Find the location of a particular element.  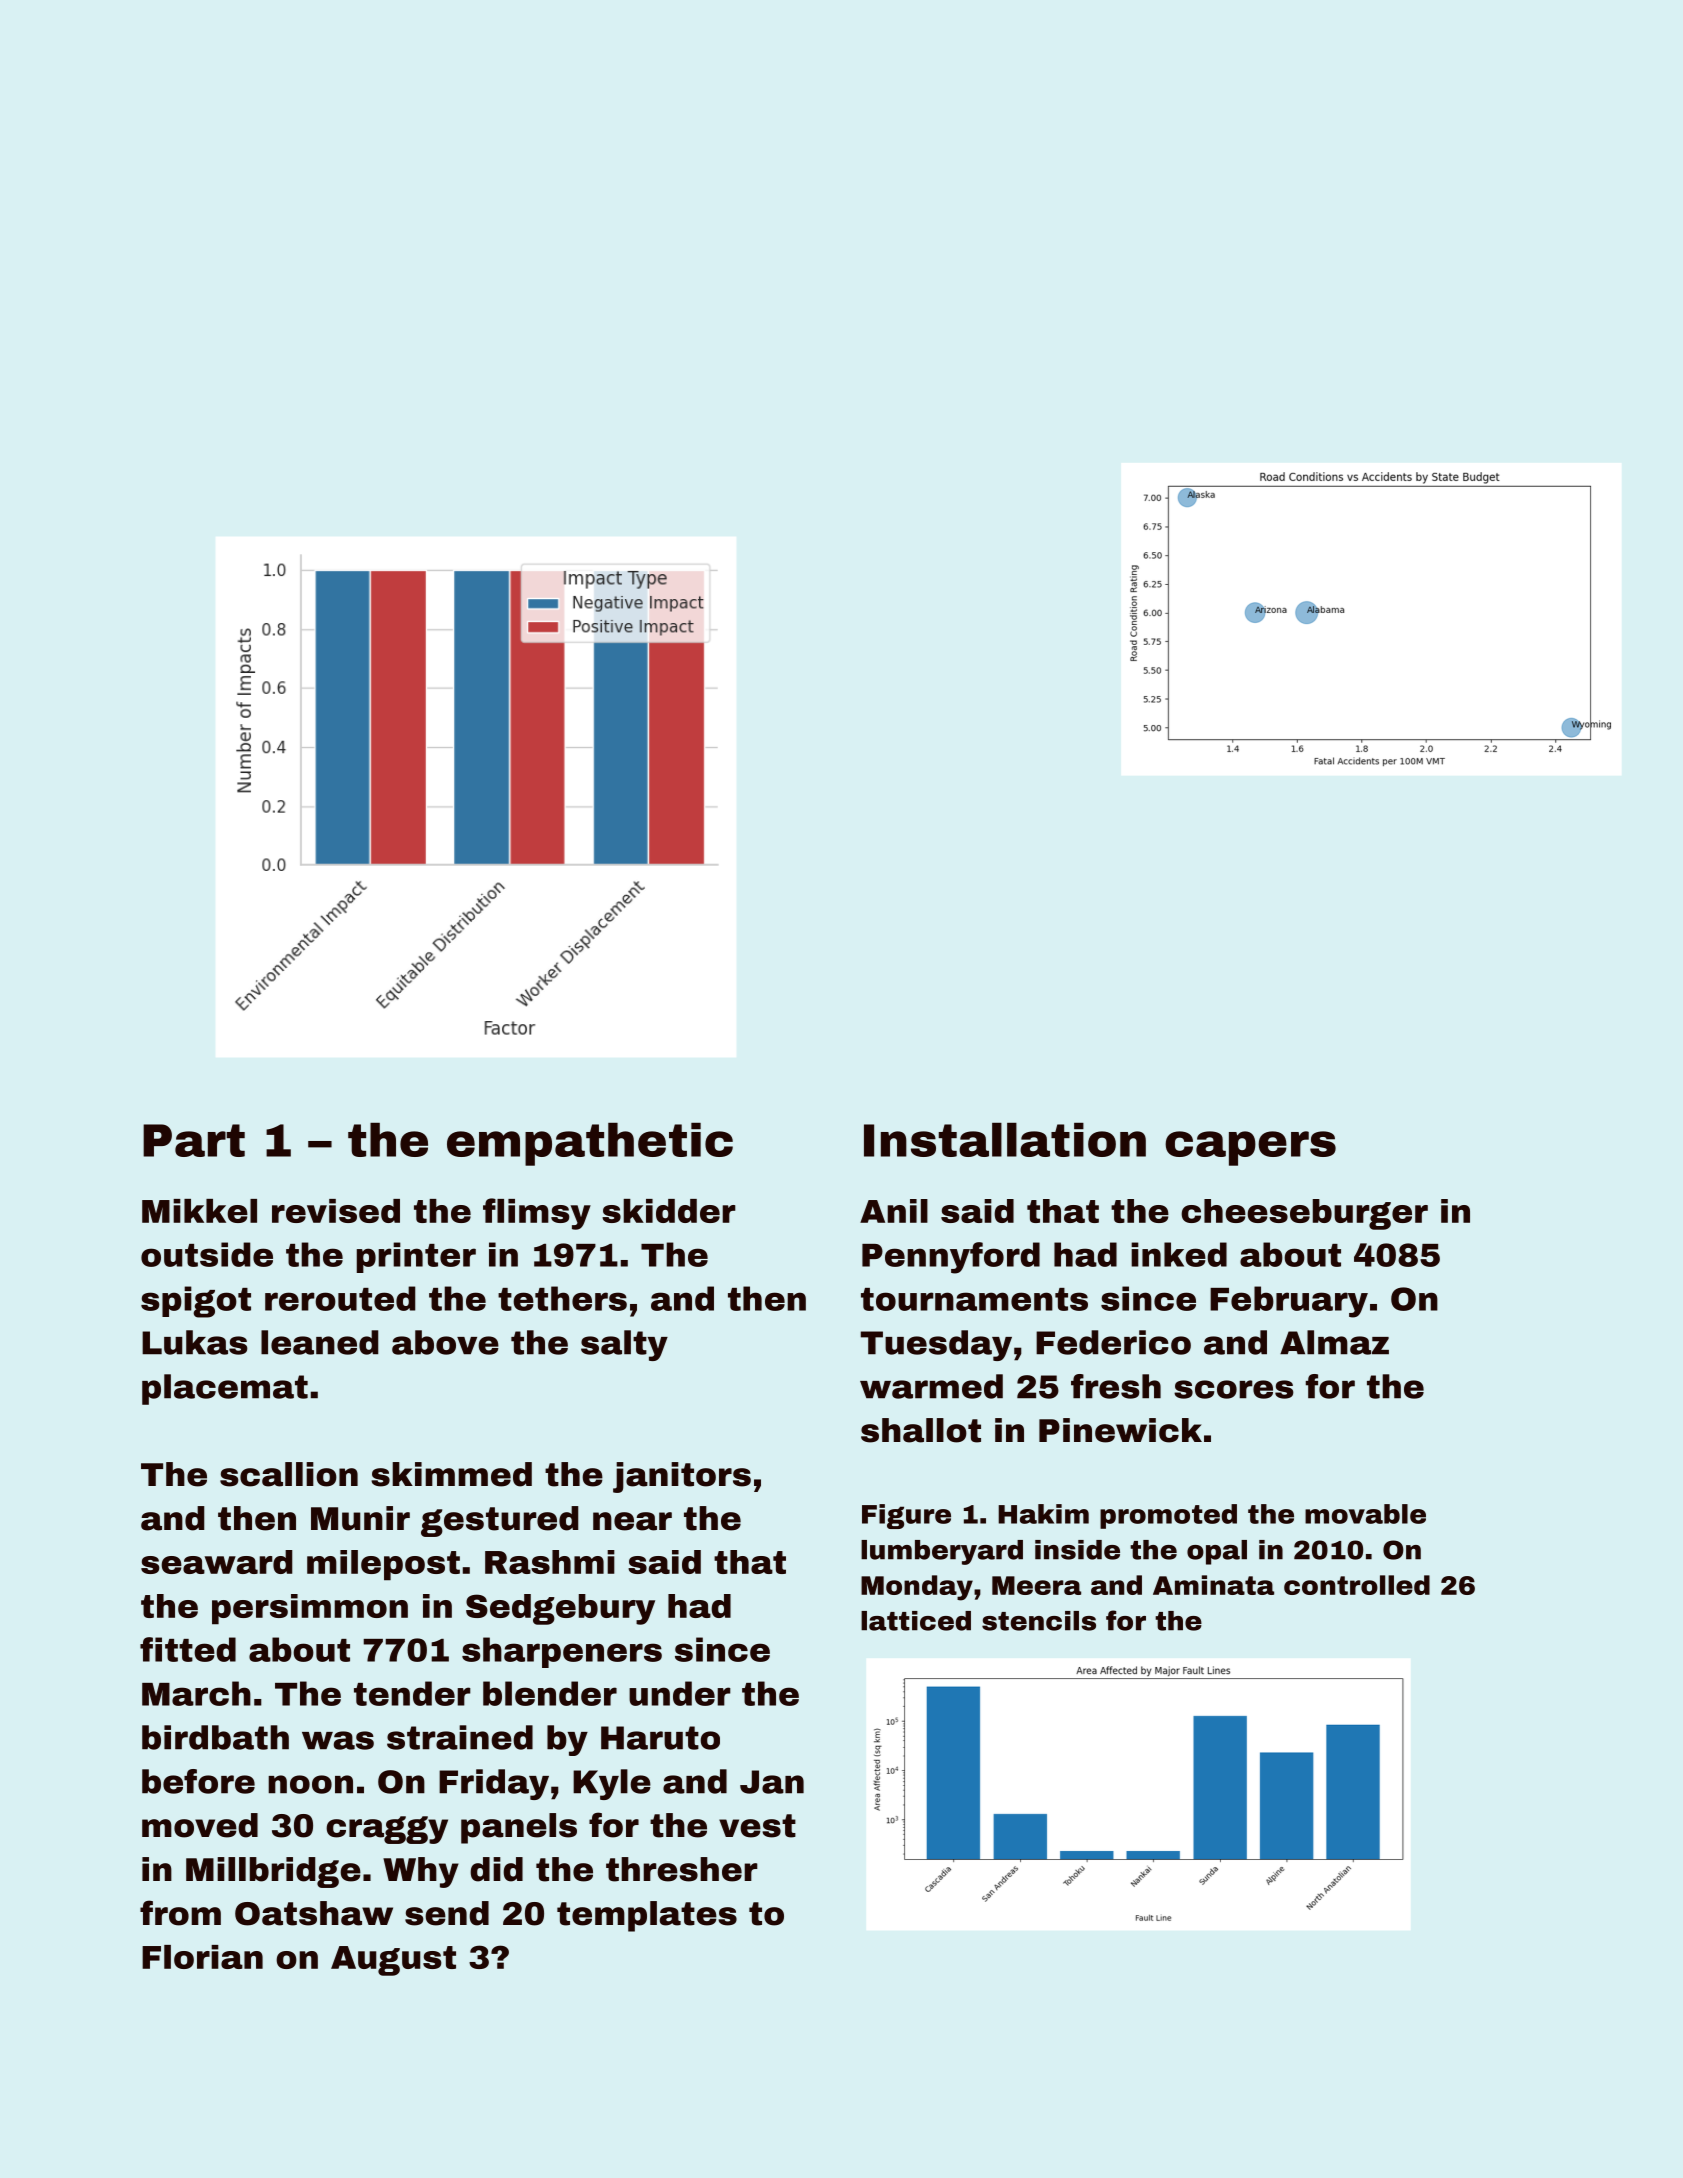

scallion is located at coordinates (289, 1474).
